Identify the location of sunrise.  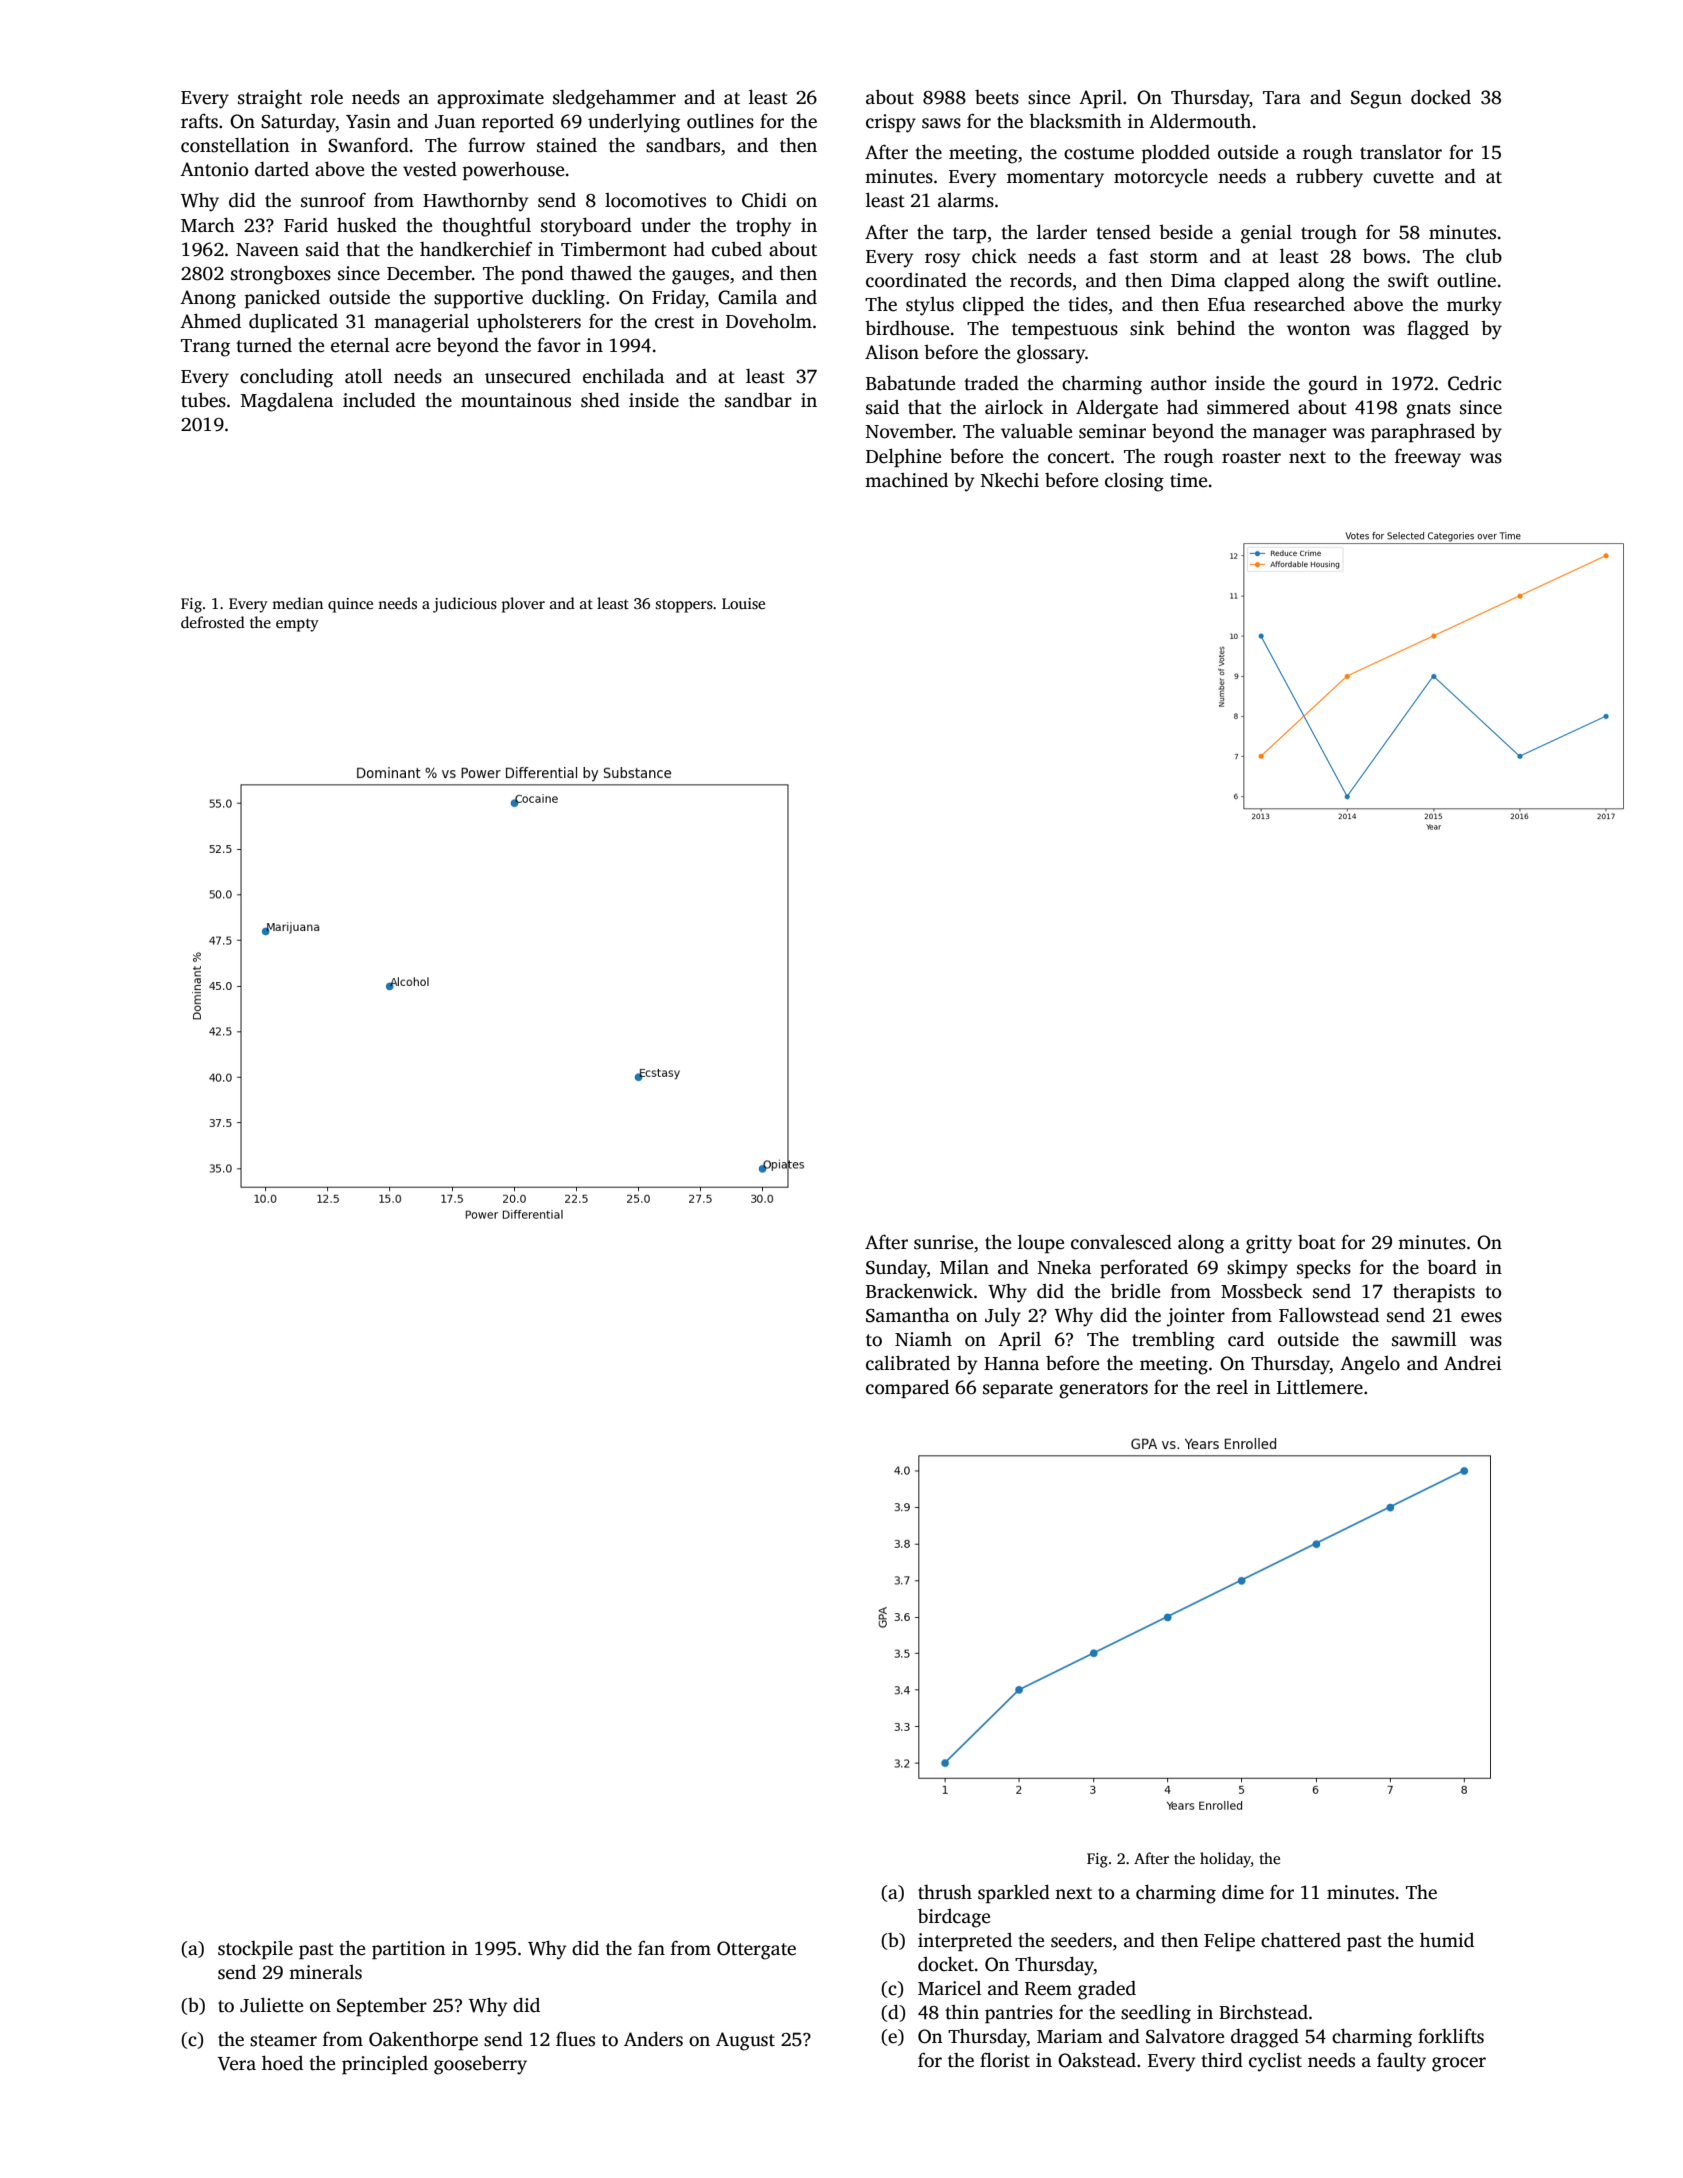
(943, 1242).
